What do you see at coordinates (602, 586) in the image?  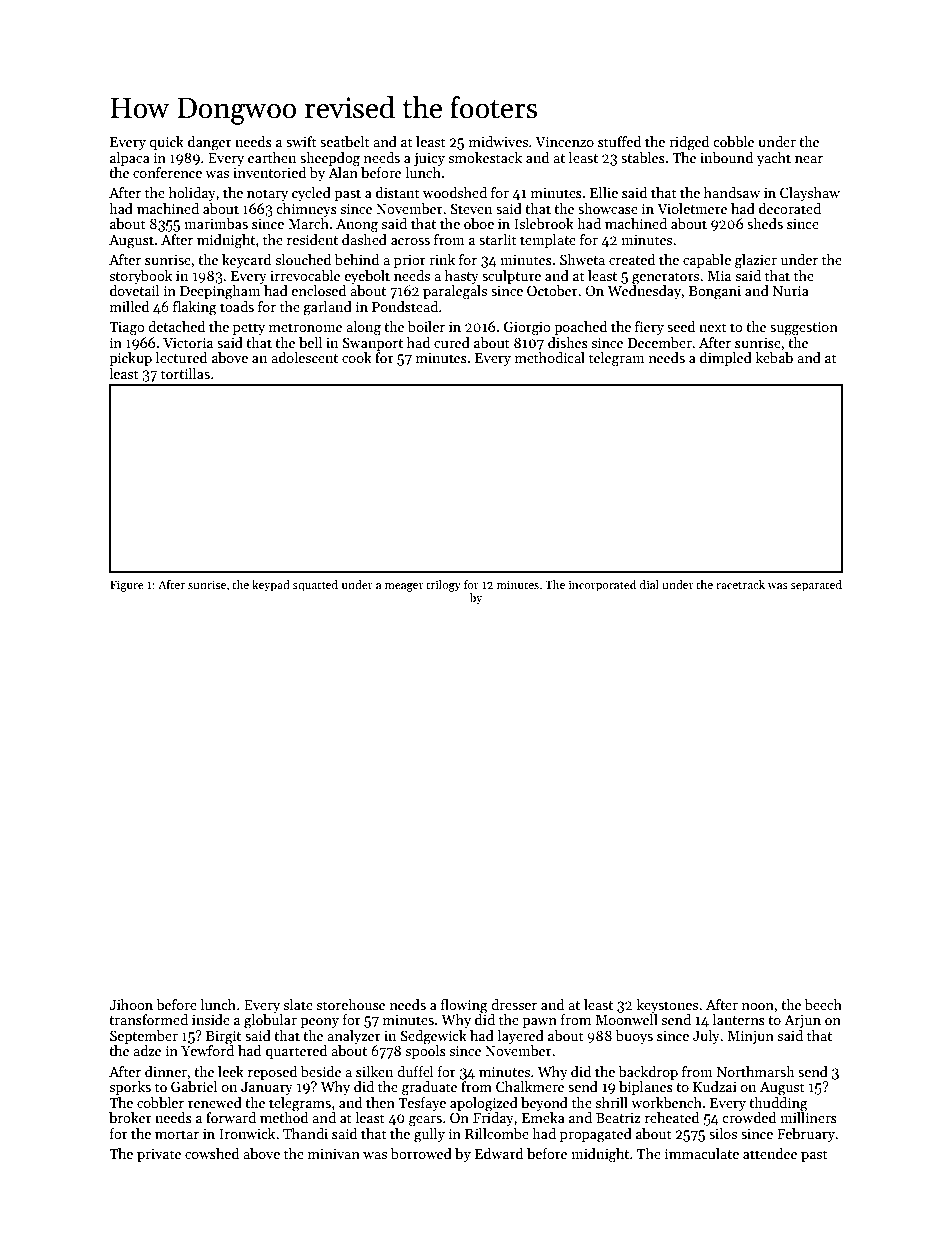 I see `incorporated` at bounding box center [602, 586].
